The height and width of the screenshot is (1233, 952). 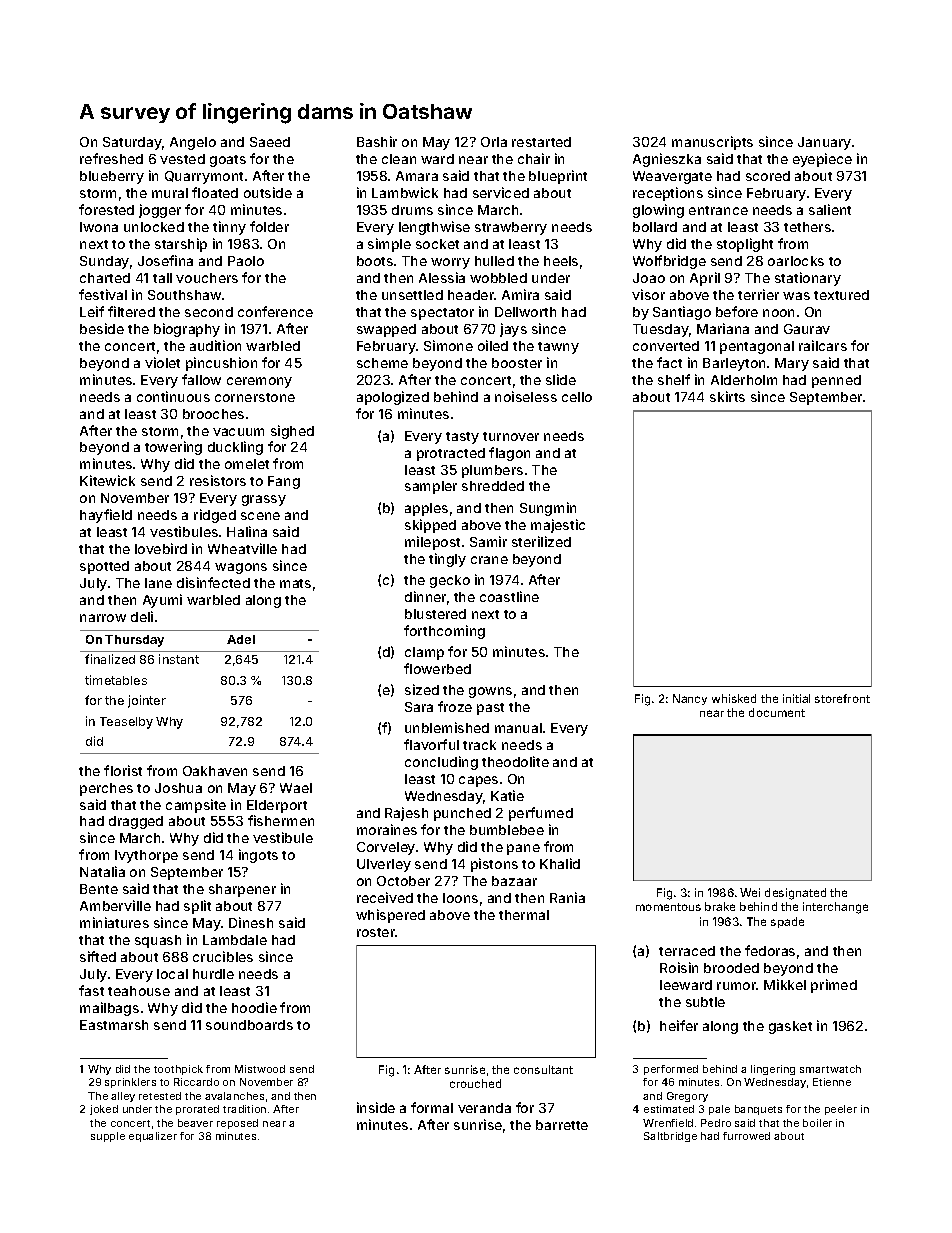 I want to click on interchange, so click(x=835, y=908).
